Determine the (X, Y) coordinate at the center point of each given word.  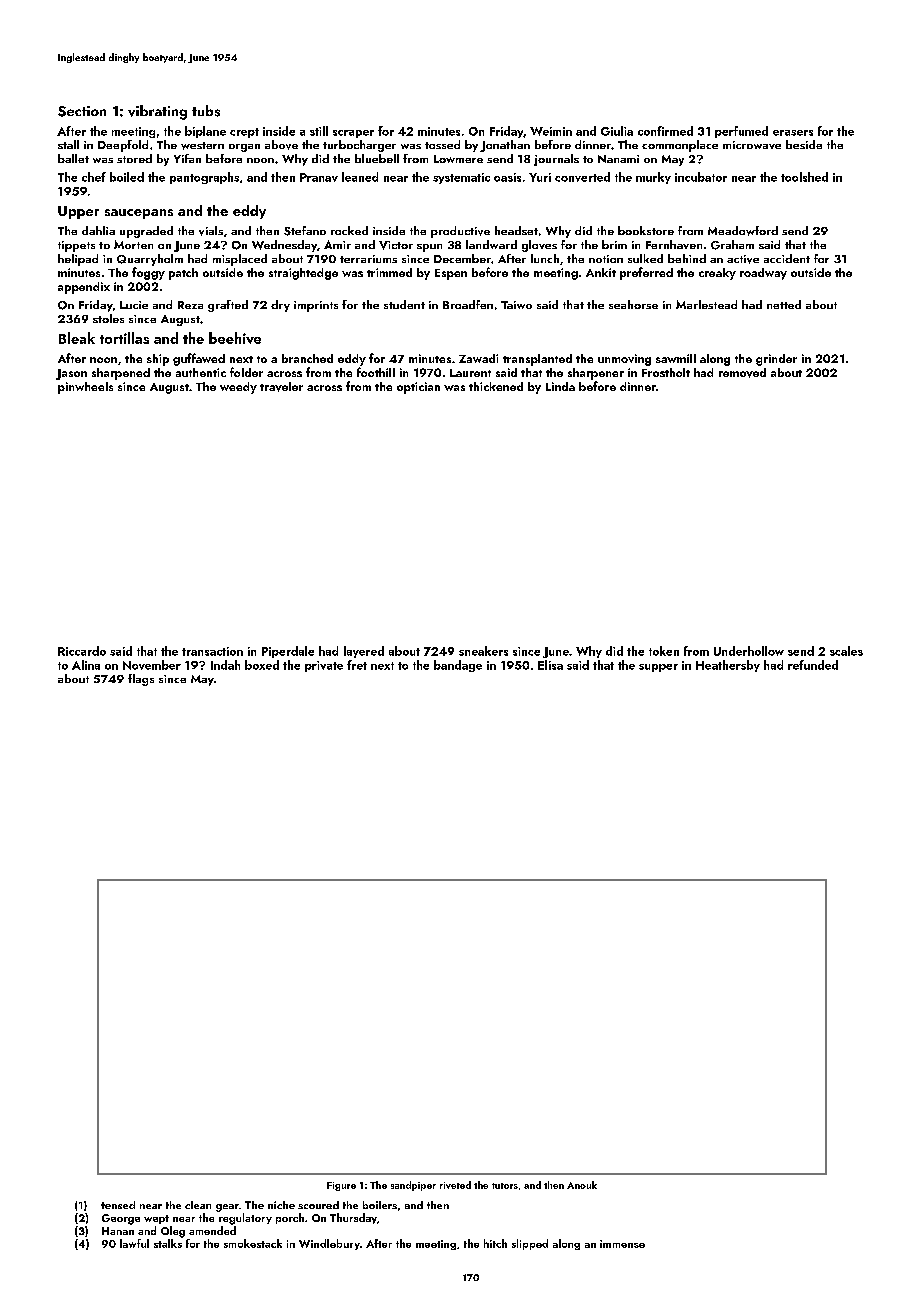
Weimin (551, 131)
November (152, 665)
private (324, 666)
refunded (813, 665)
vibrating (157, 112)
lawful (134, 1243)
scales (846, 651)
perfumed (741, 132)
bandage (458, 666)
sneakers (483, 651)
